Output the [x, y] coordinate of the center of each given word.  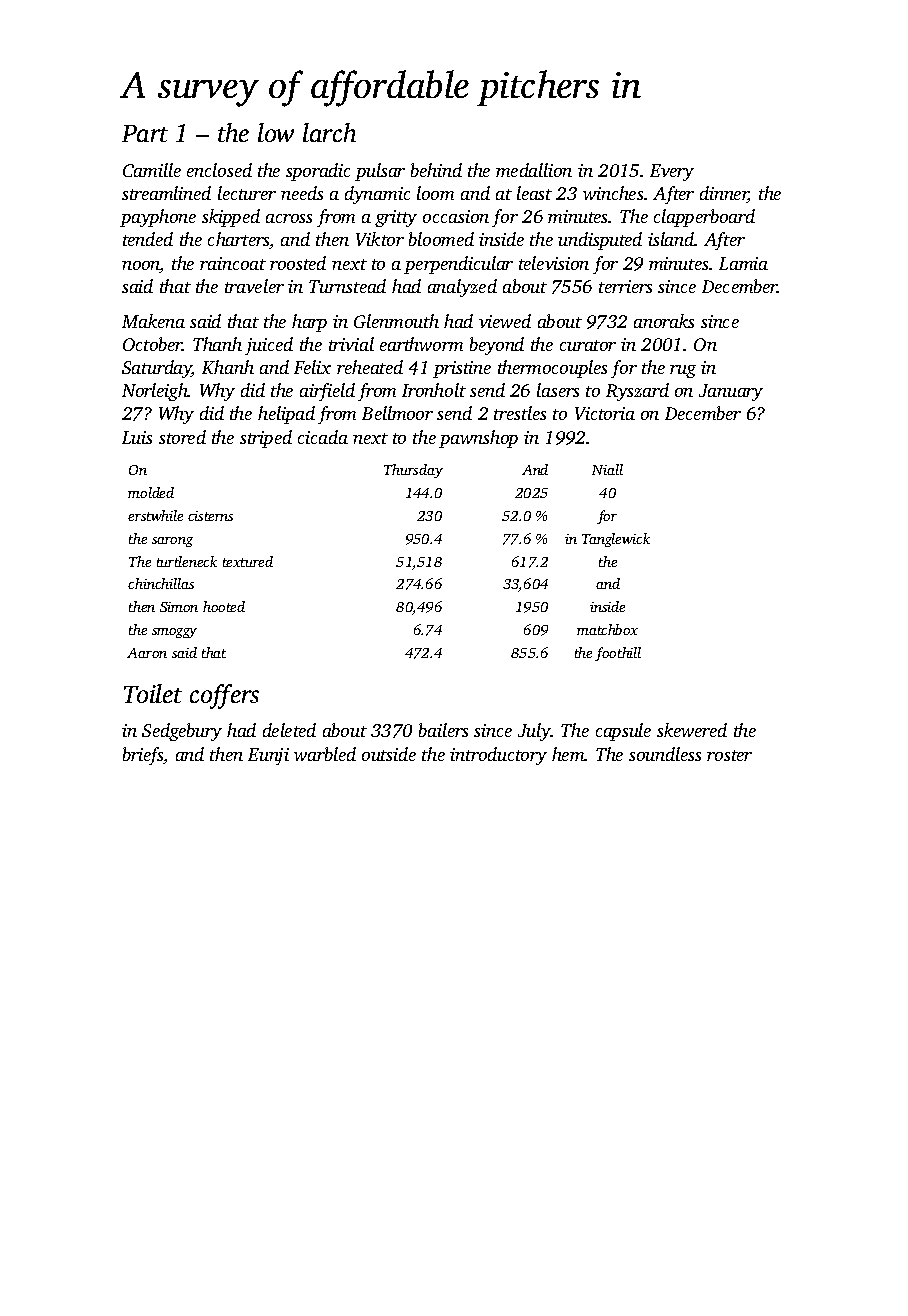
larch [329, 132]
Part [145, 133]
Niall [607, 469]
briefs [143, 756]
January [731, 392]
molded [151, 492]
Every [672, 172]
